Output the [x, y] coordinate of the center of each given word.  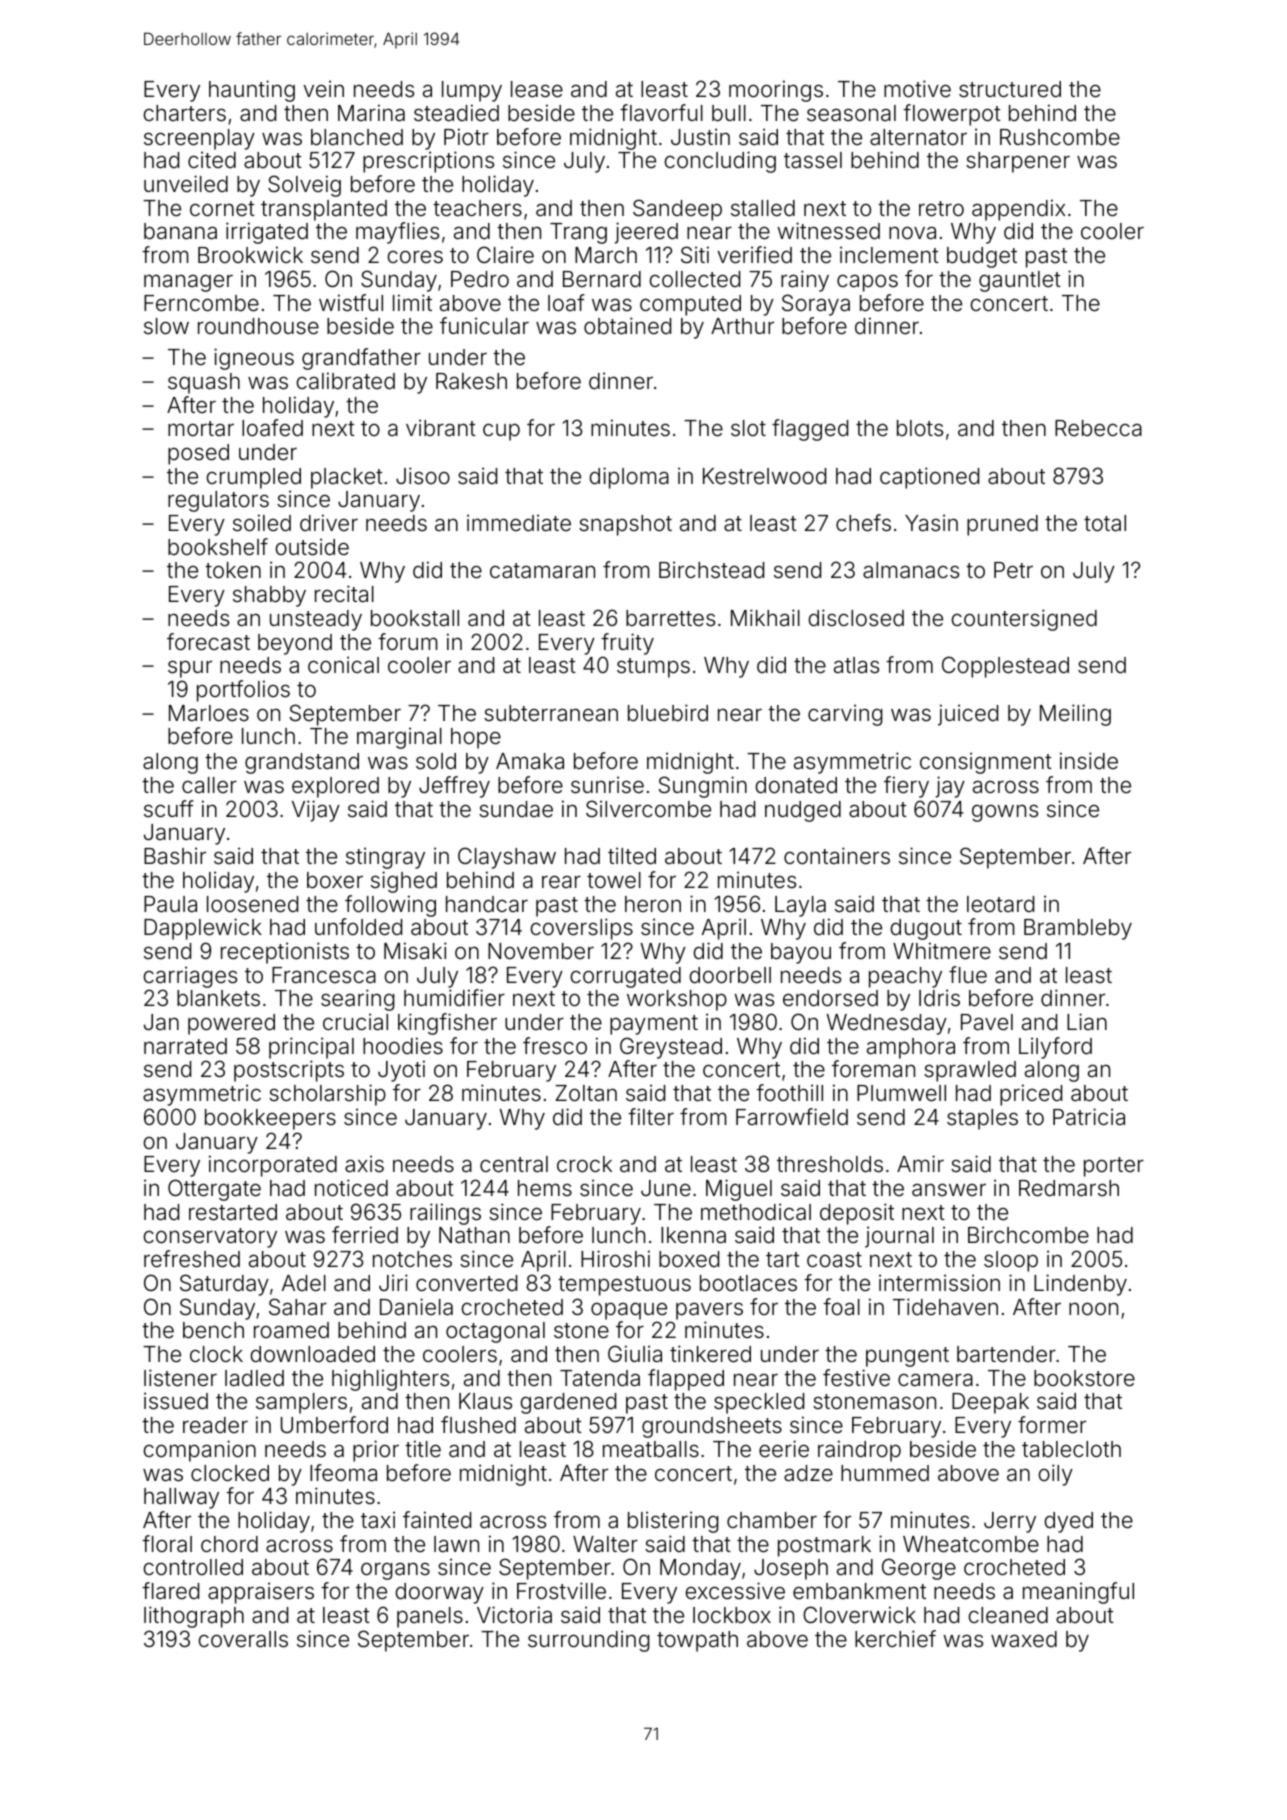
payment [654, 1025]
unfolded [358, 927]
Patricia [1089, 1117]
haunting [252, 91]
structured [1010, 89]
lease [537, 89]
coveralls [243, 1639]
